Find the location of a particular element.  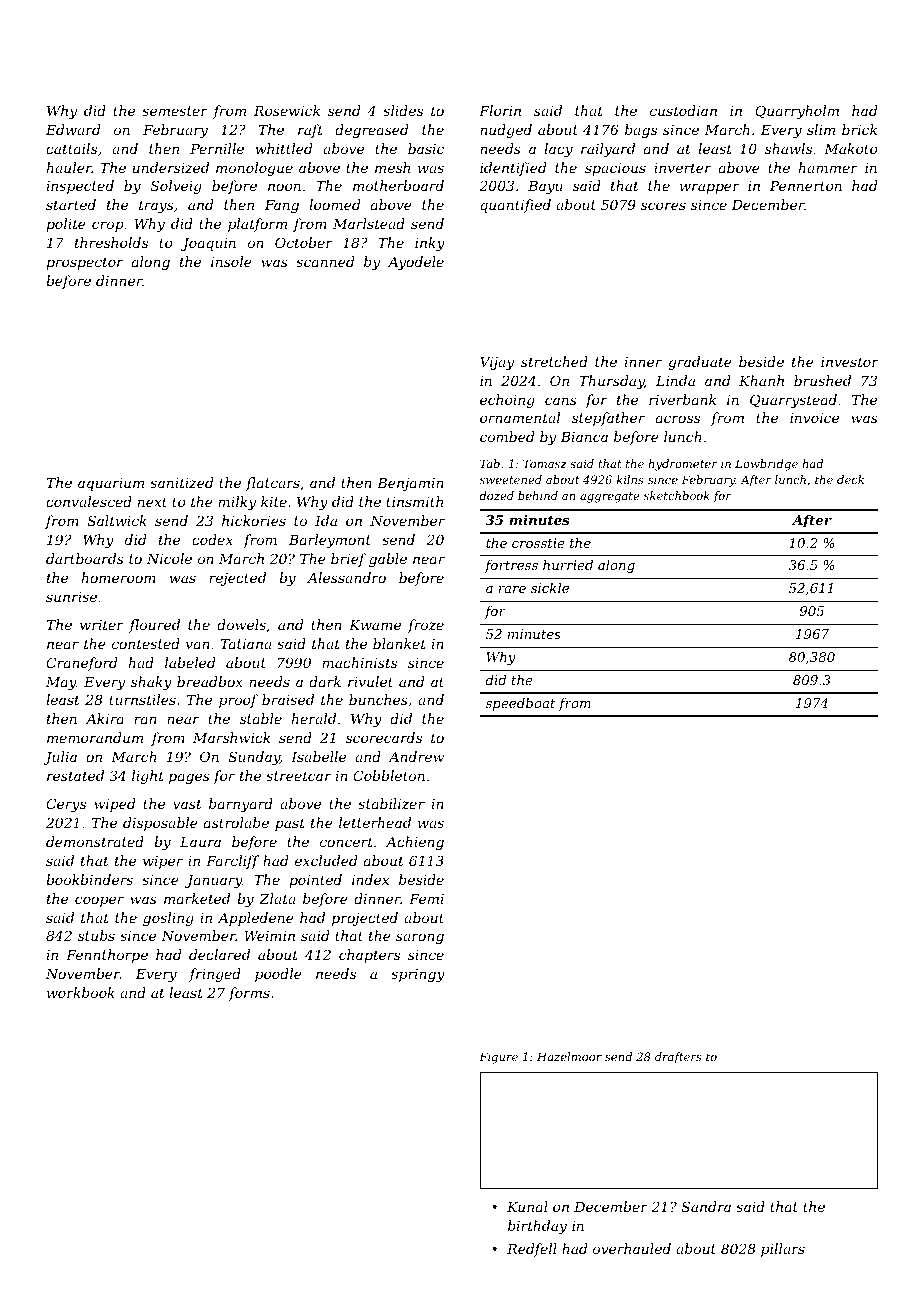

hurried is located at coordinates (568, 565).
